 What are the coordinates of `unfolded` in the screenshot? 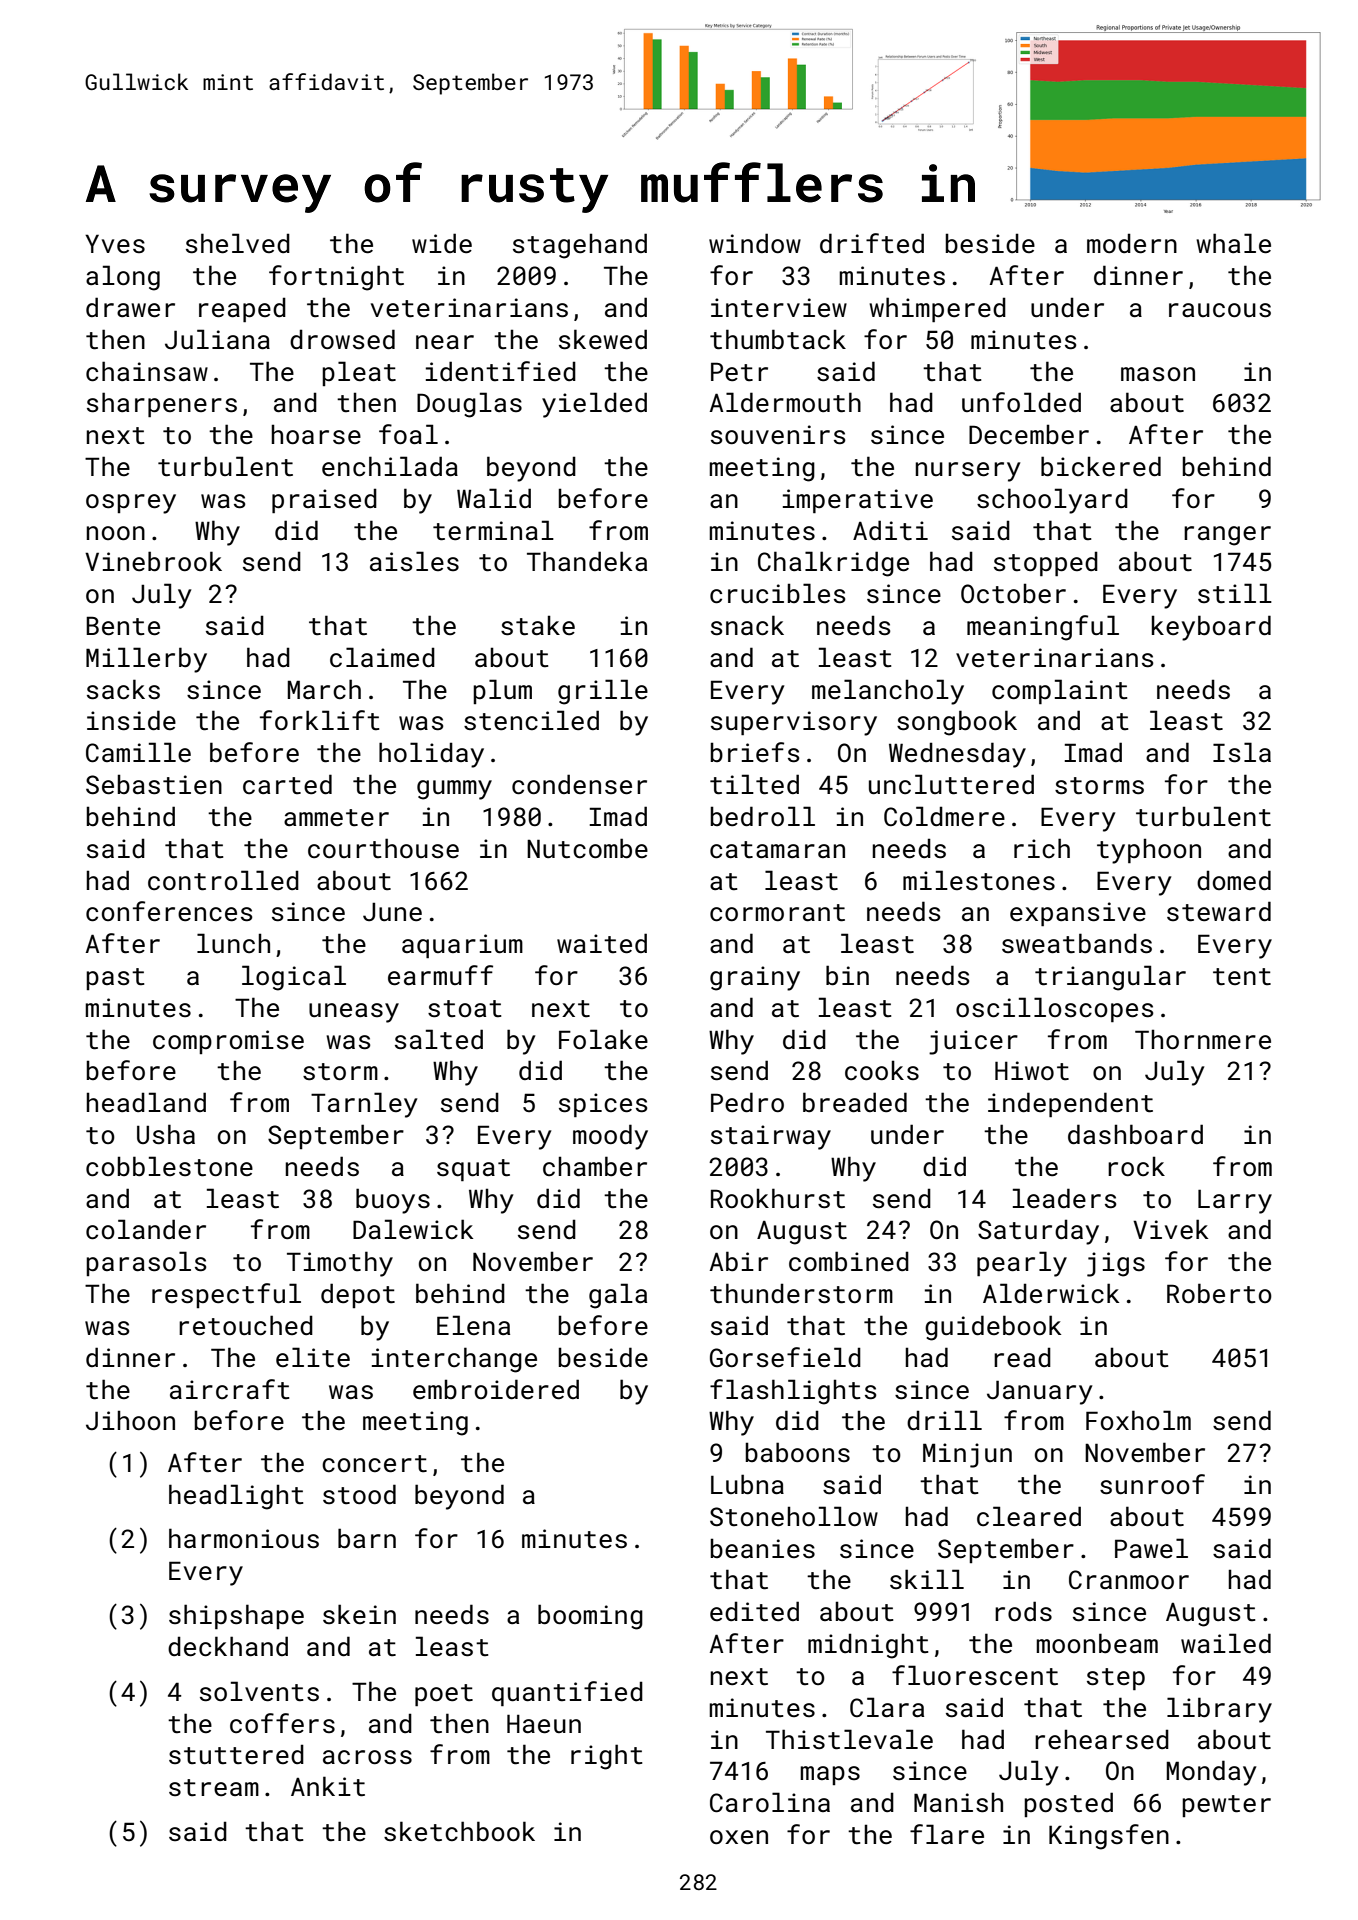 It's located at (1021, 402).
